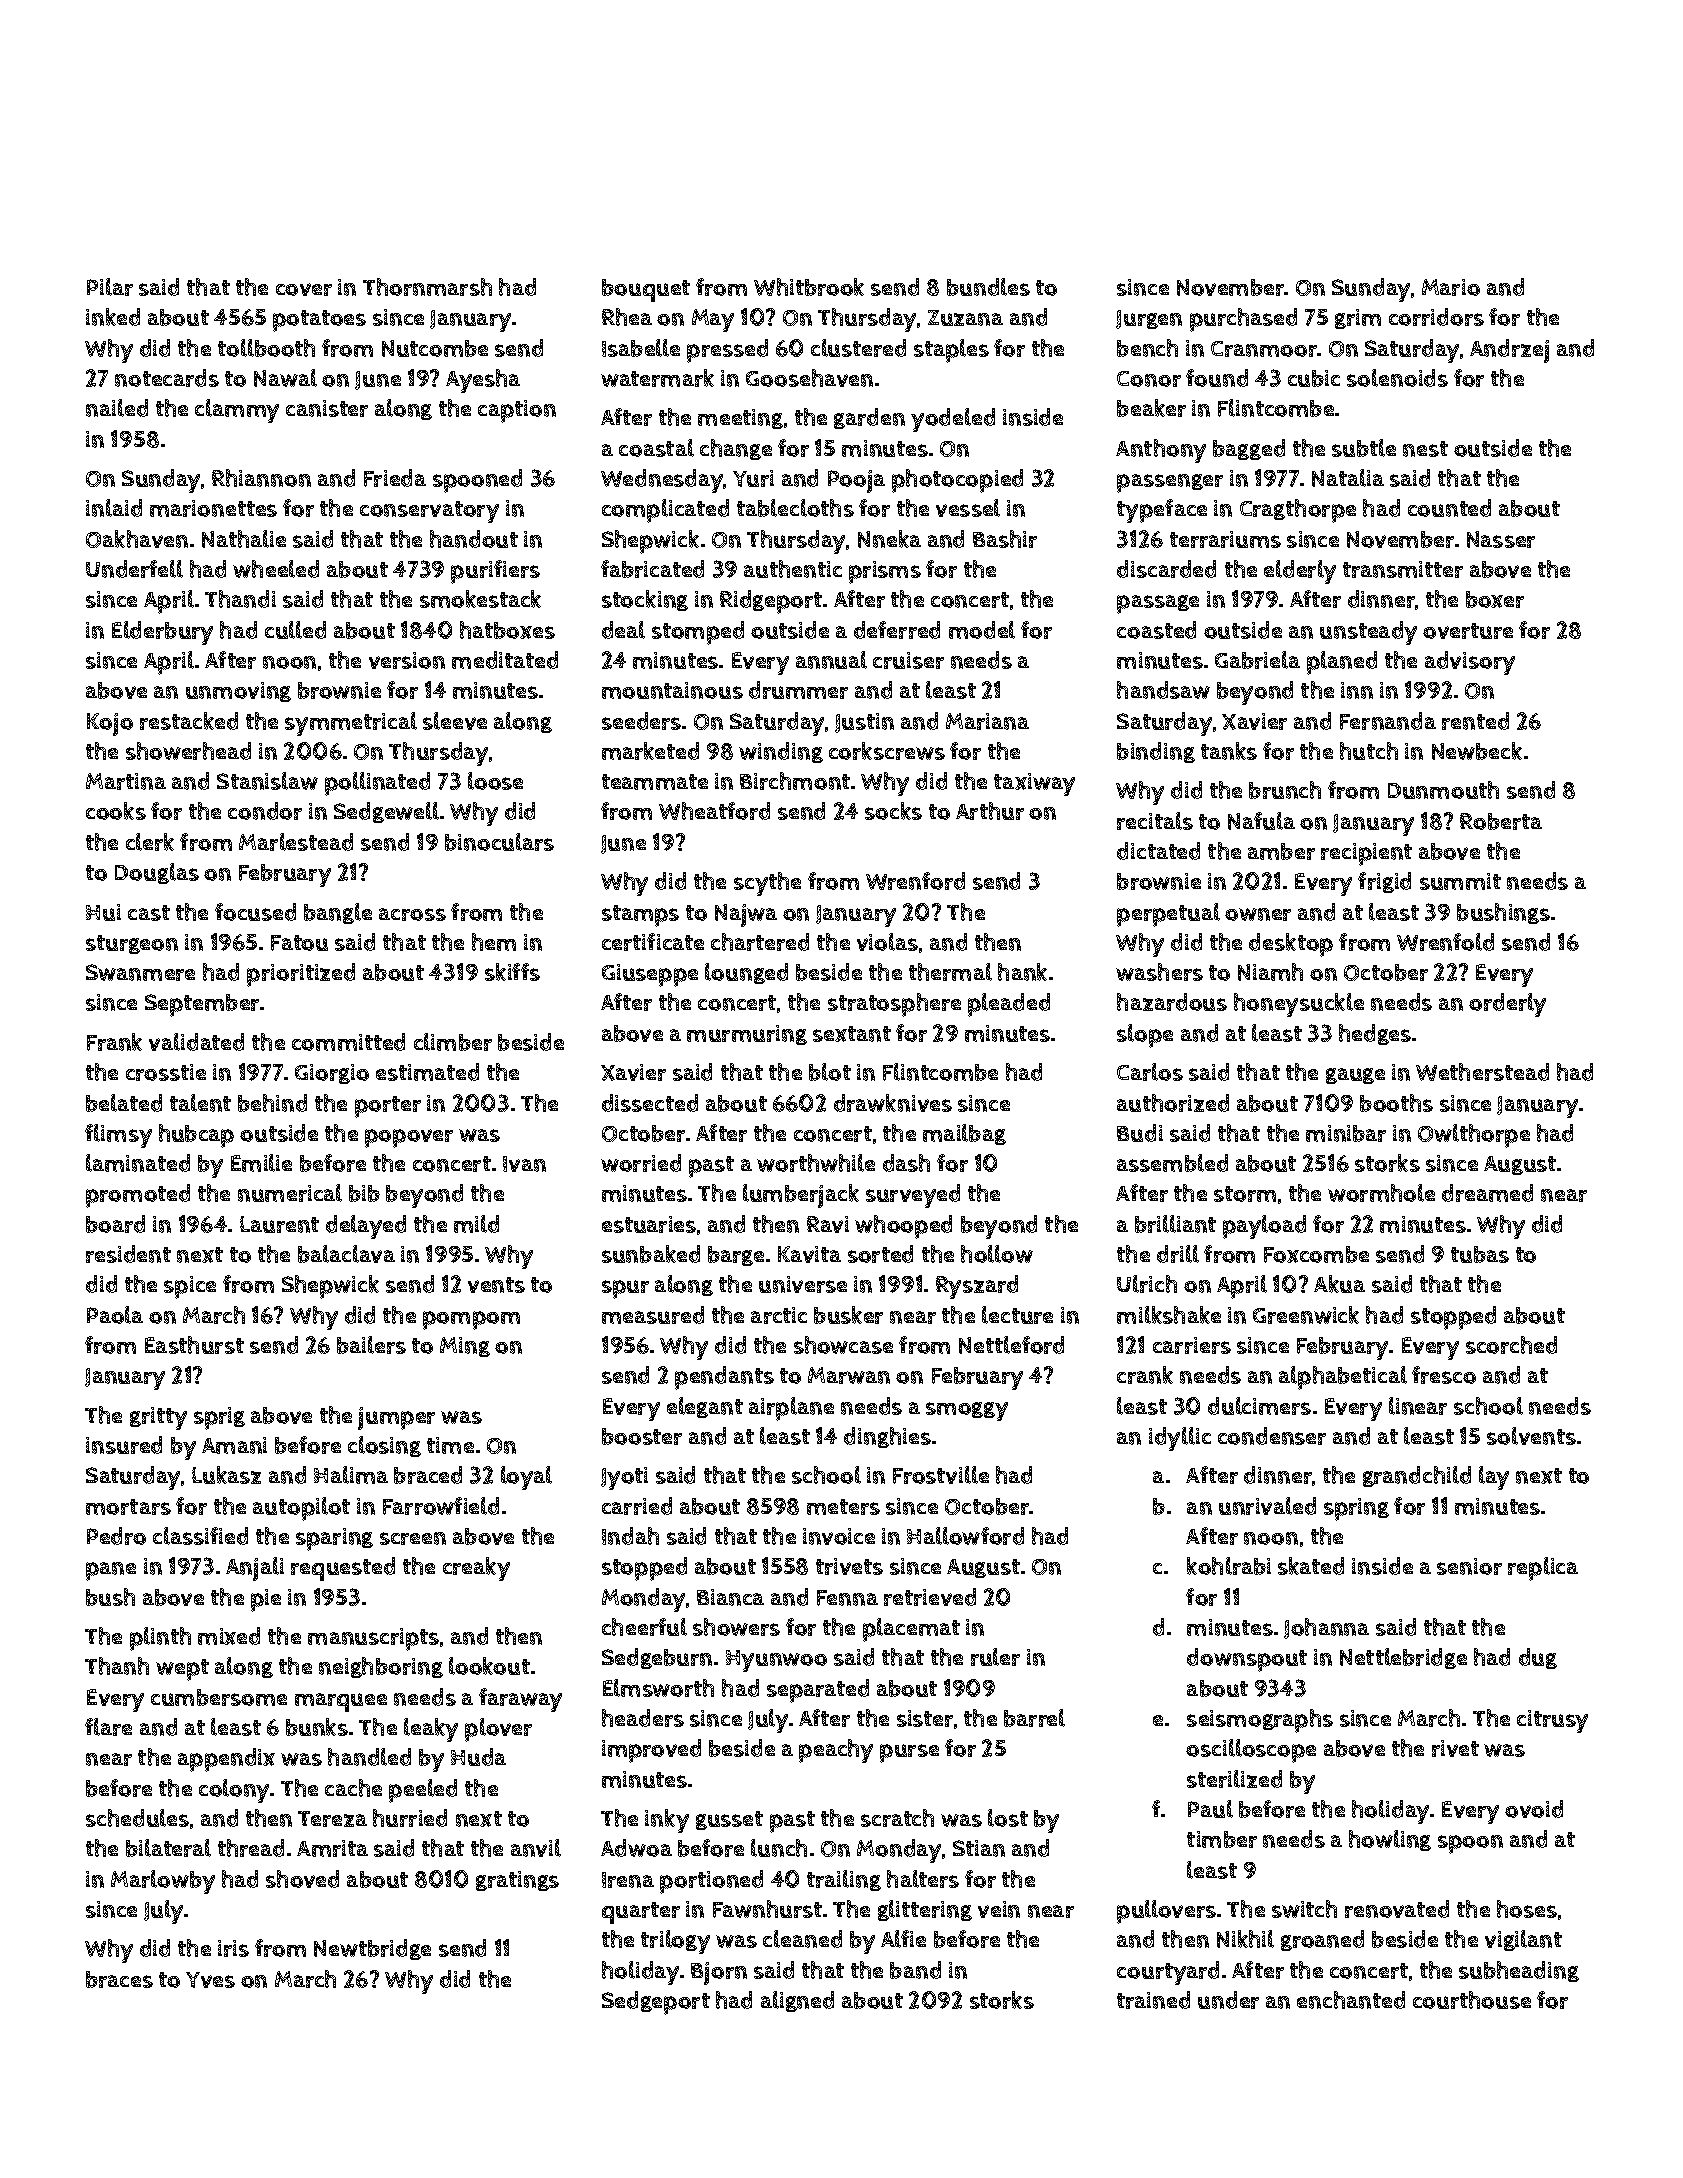 The image size is (1683, 2178). Describe the element at coordinates (373, 1639) in the image. I see `manuscripts` at that location.
